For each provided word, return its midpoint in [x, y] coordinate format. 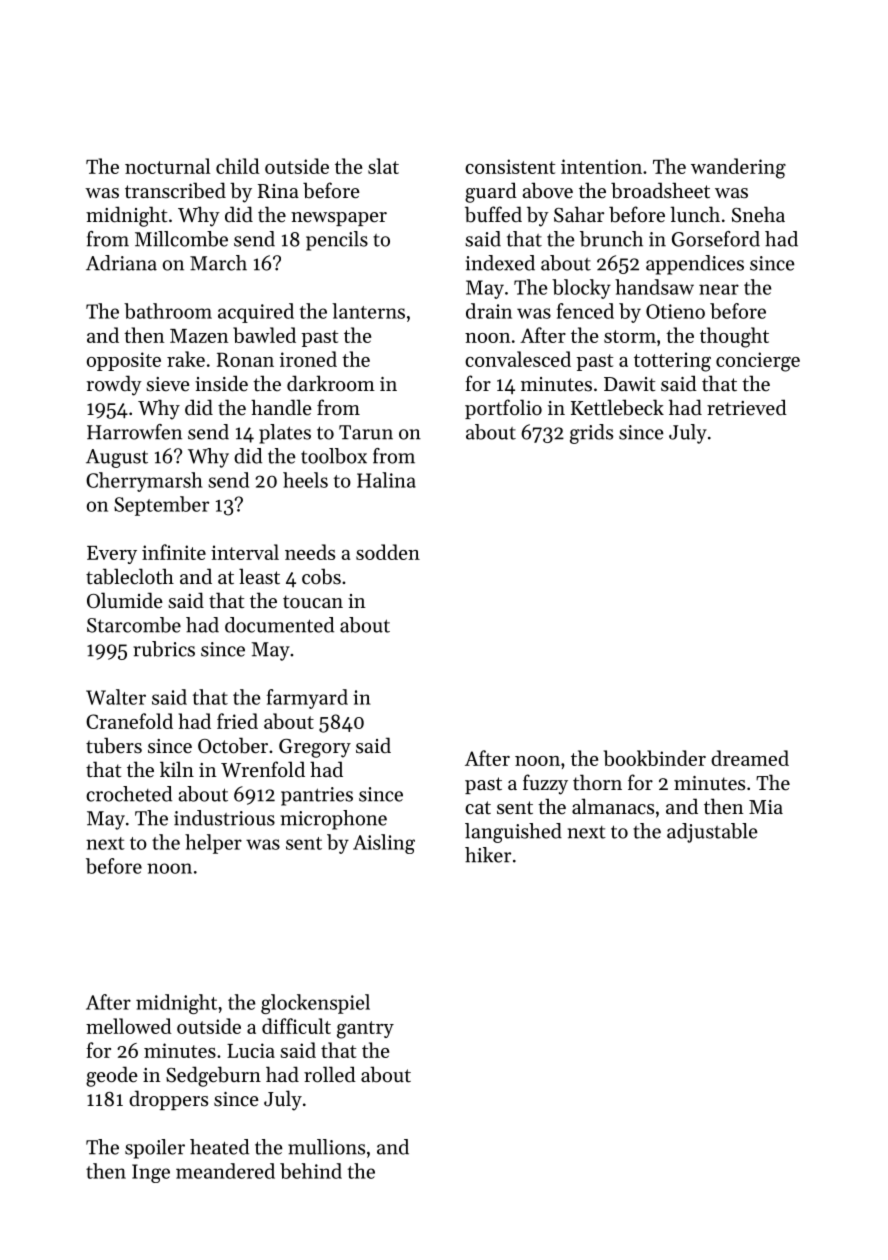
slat [383, 166]
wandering [738, 168]
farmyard [307, 699]
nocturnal [168, 166]
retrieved [747, 407]
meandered [225, 1171]
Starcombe [134, 625]
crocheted [129, 794]
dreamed [750, 758]
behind [311, 1171]
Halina [386, 480]
